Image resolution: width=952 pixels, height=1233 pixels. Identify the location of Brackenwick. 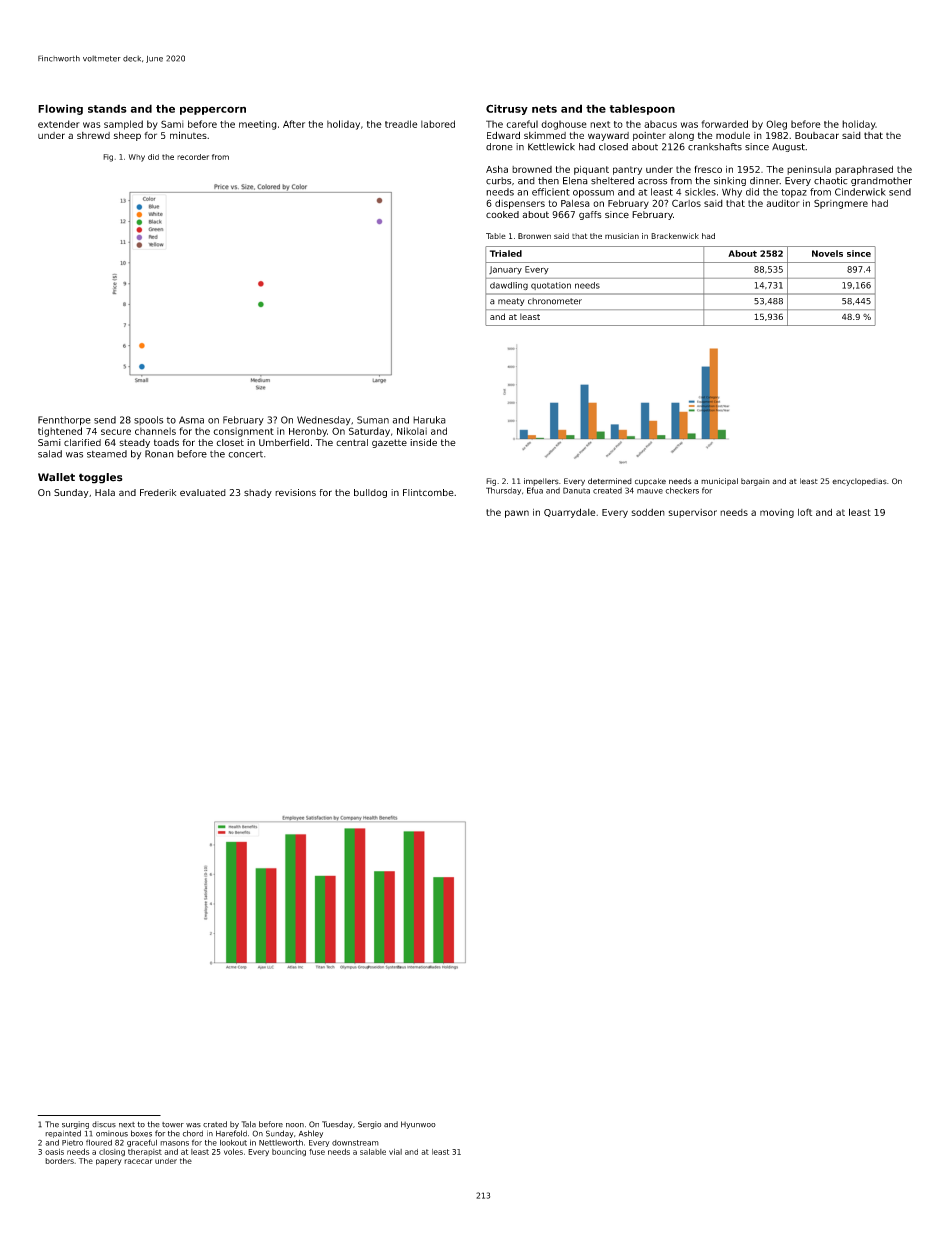
(675, 236).
